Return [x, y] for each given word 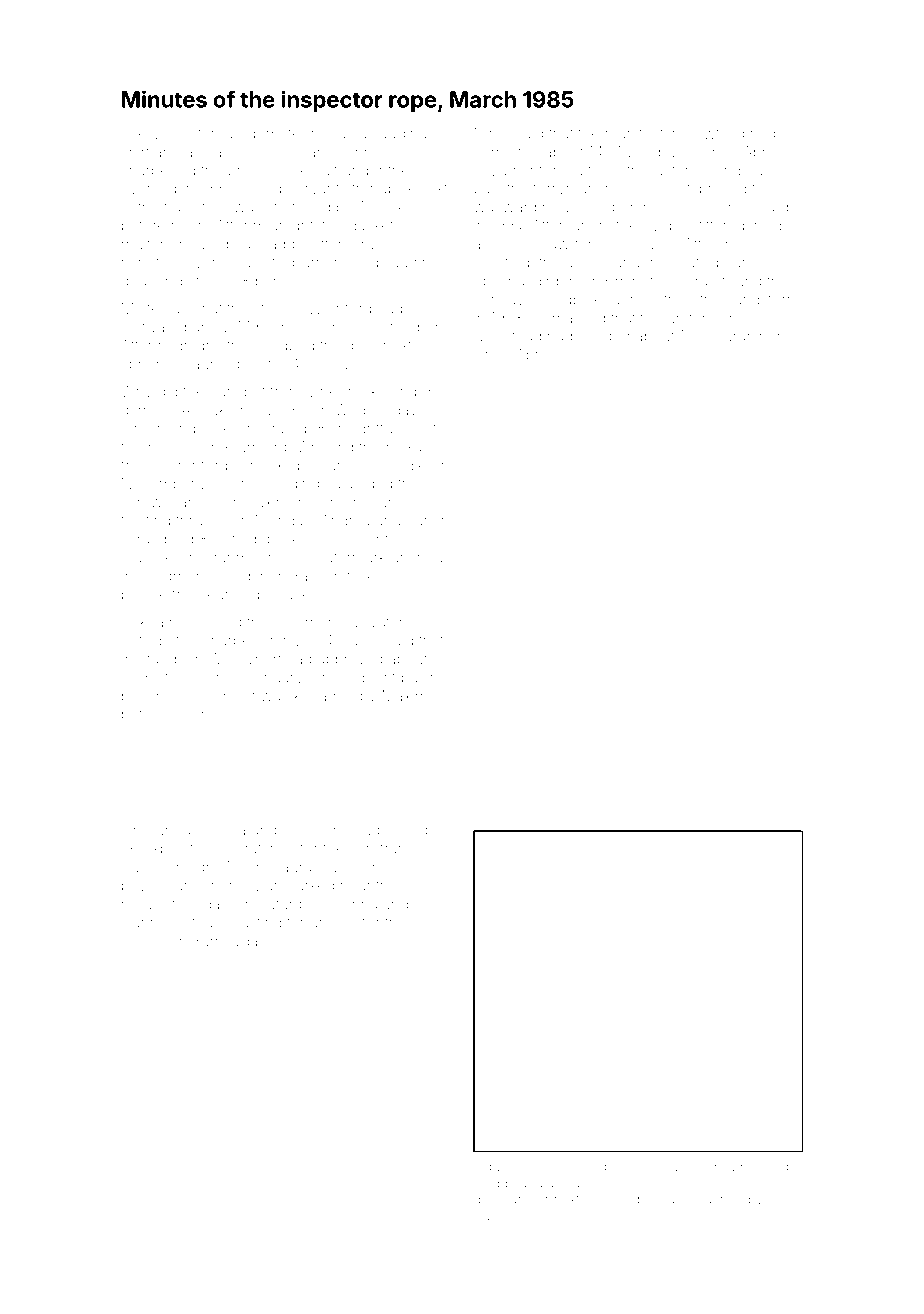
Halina [492, 1216]
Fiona [227, 830]
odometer [272, 133]
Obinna [352, 904]
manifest [634, 133]
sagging [400, 136]
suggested [391, 832]
